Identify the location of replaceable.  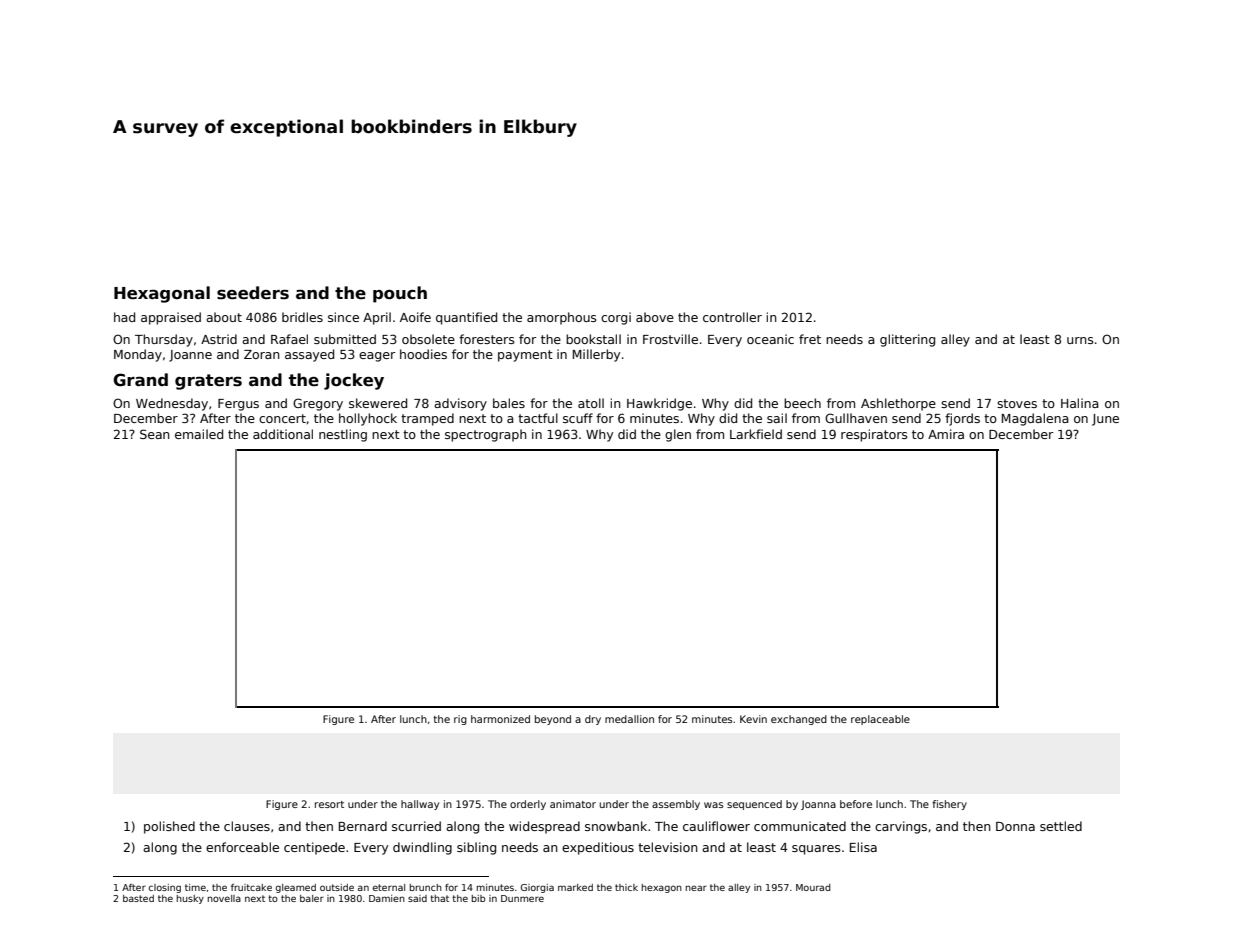
(880, 720).
